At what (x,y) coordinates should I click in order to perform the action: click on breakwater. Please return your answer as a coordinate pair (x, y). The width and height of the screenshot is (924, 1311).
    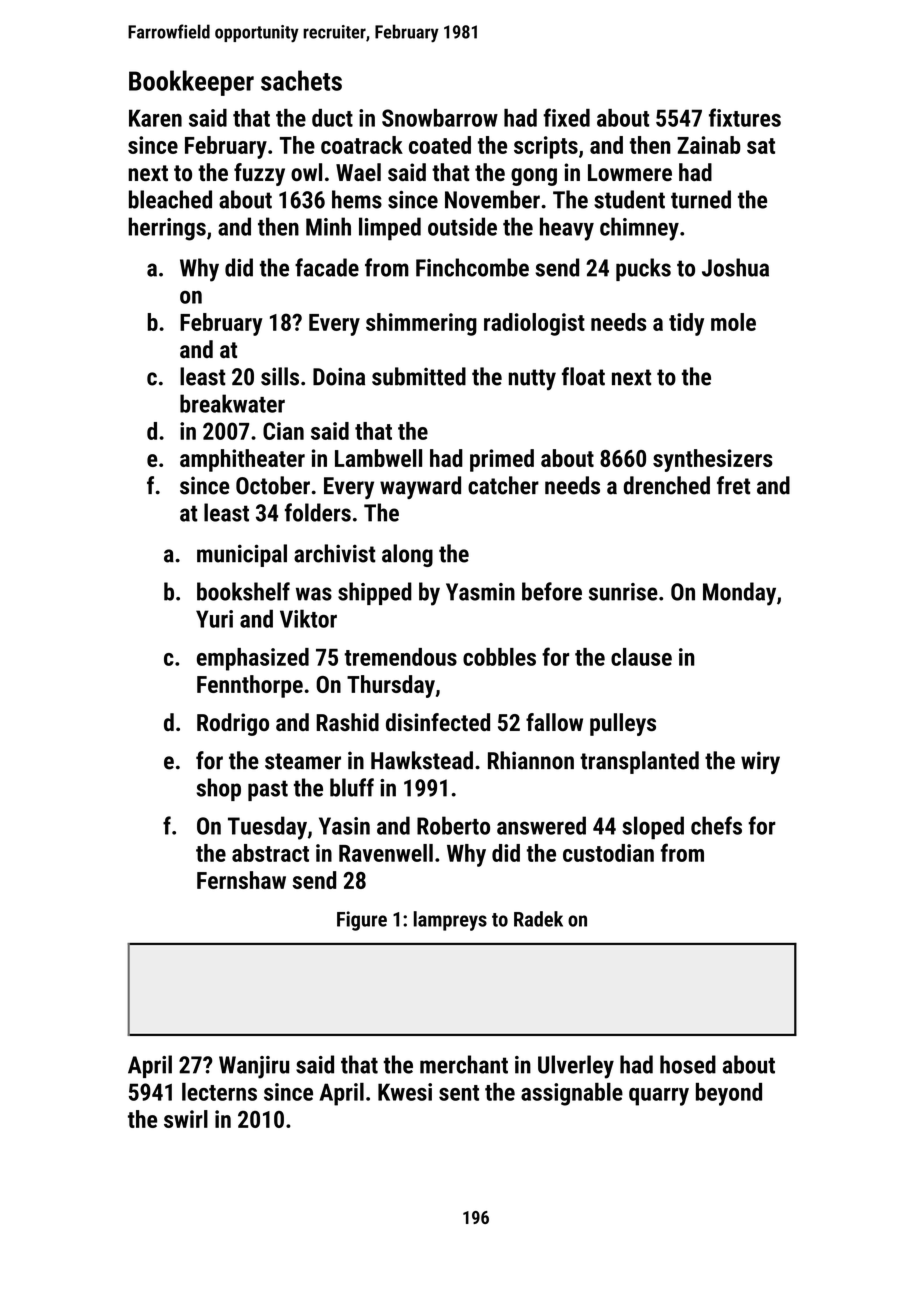
    Looking at the image, I should click on (232, 403).
